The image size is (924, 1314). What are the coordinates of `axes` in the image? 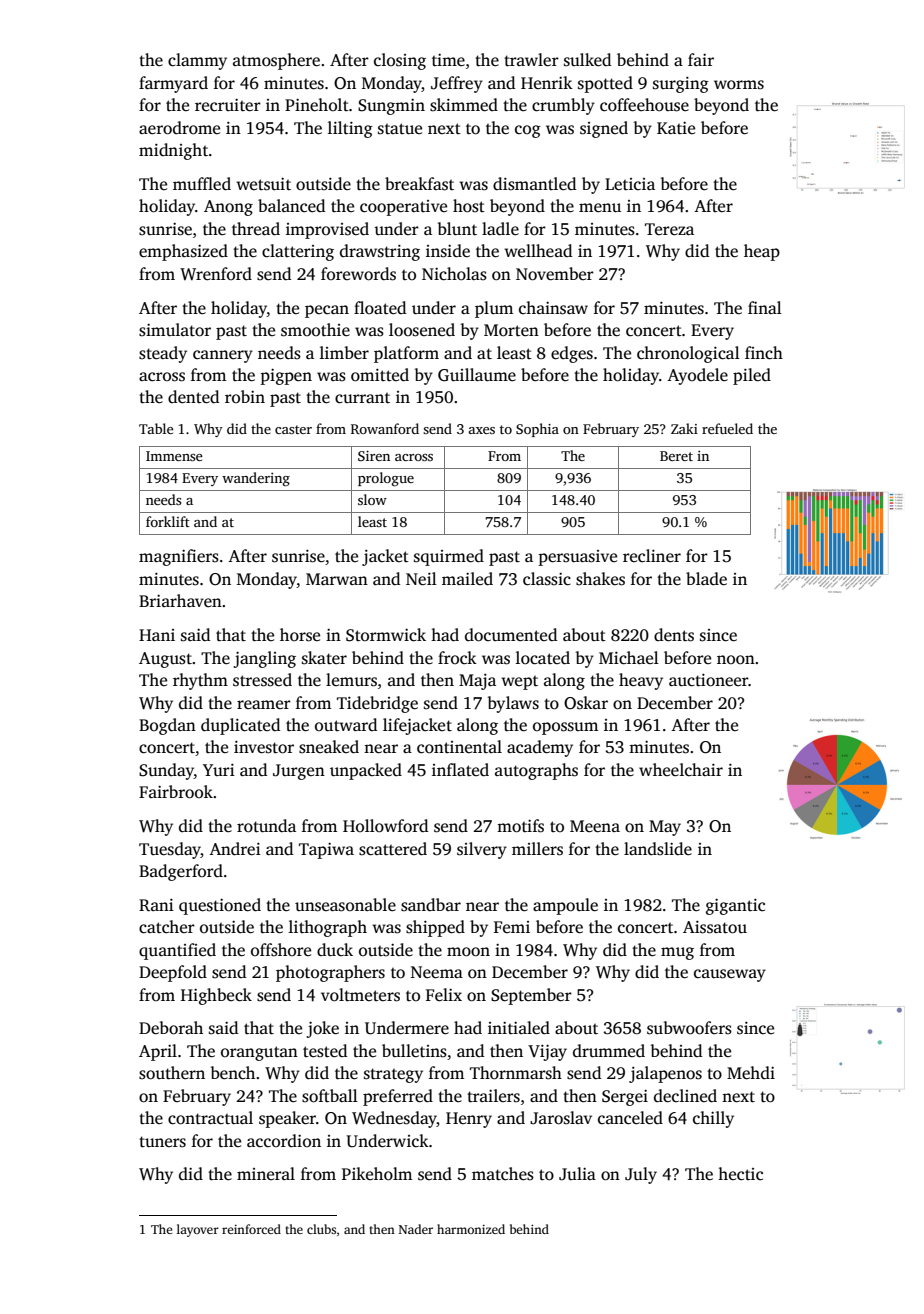 It's located at (481, 430).
